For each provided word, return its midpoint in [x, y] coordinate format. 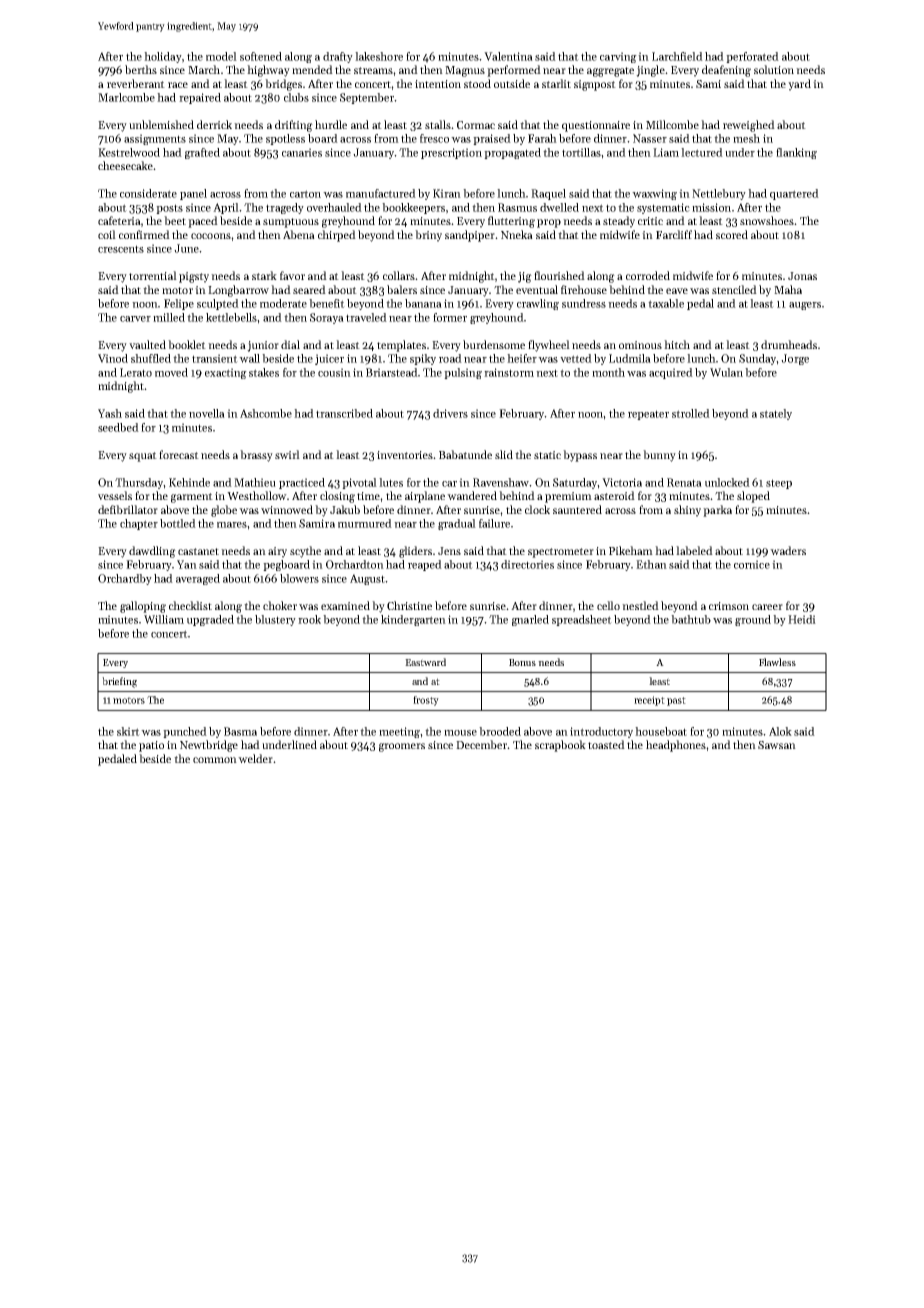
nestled [640, 605]
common [215, 760]
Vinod [113, 358]
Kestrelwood [129, 152]
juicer [329, 359]
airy [277, 552]
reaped [425, 565]
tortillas [581, 152]
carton [305, 194]
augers [805, 306]
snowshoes [767, 220]
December [481, 744]
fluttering [511, 222]
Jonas [802, 276]
